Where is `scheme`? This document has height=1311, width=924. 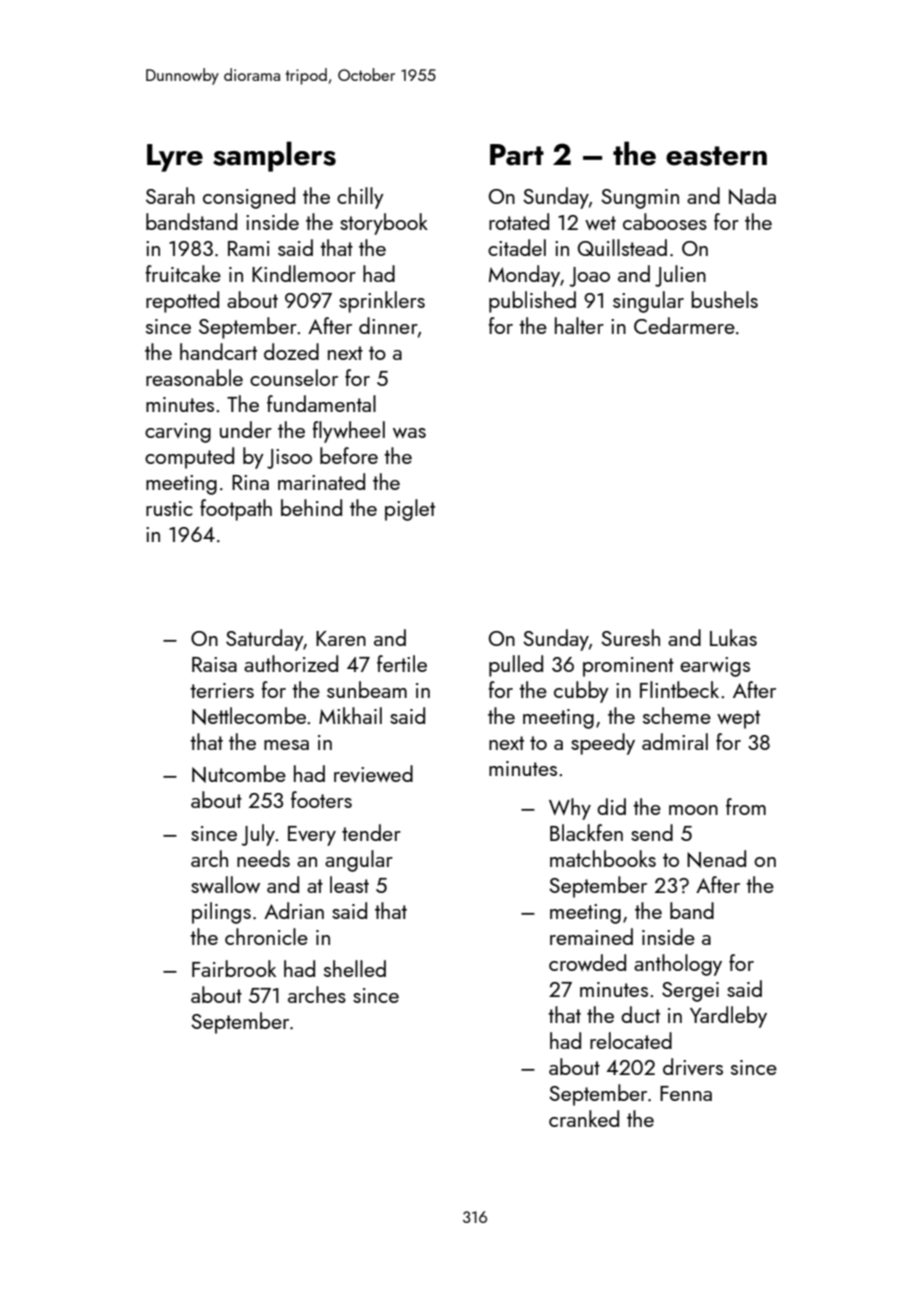
scheme is located at coordinates (677, 715).
